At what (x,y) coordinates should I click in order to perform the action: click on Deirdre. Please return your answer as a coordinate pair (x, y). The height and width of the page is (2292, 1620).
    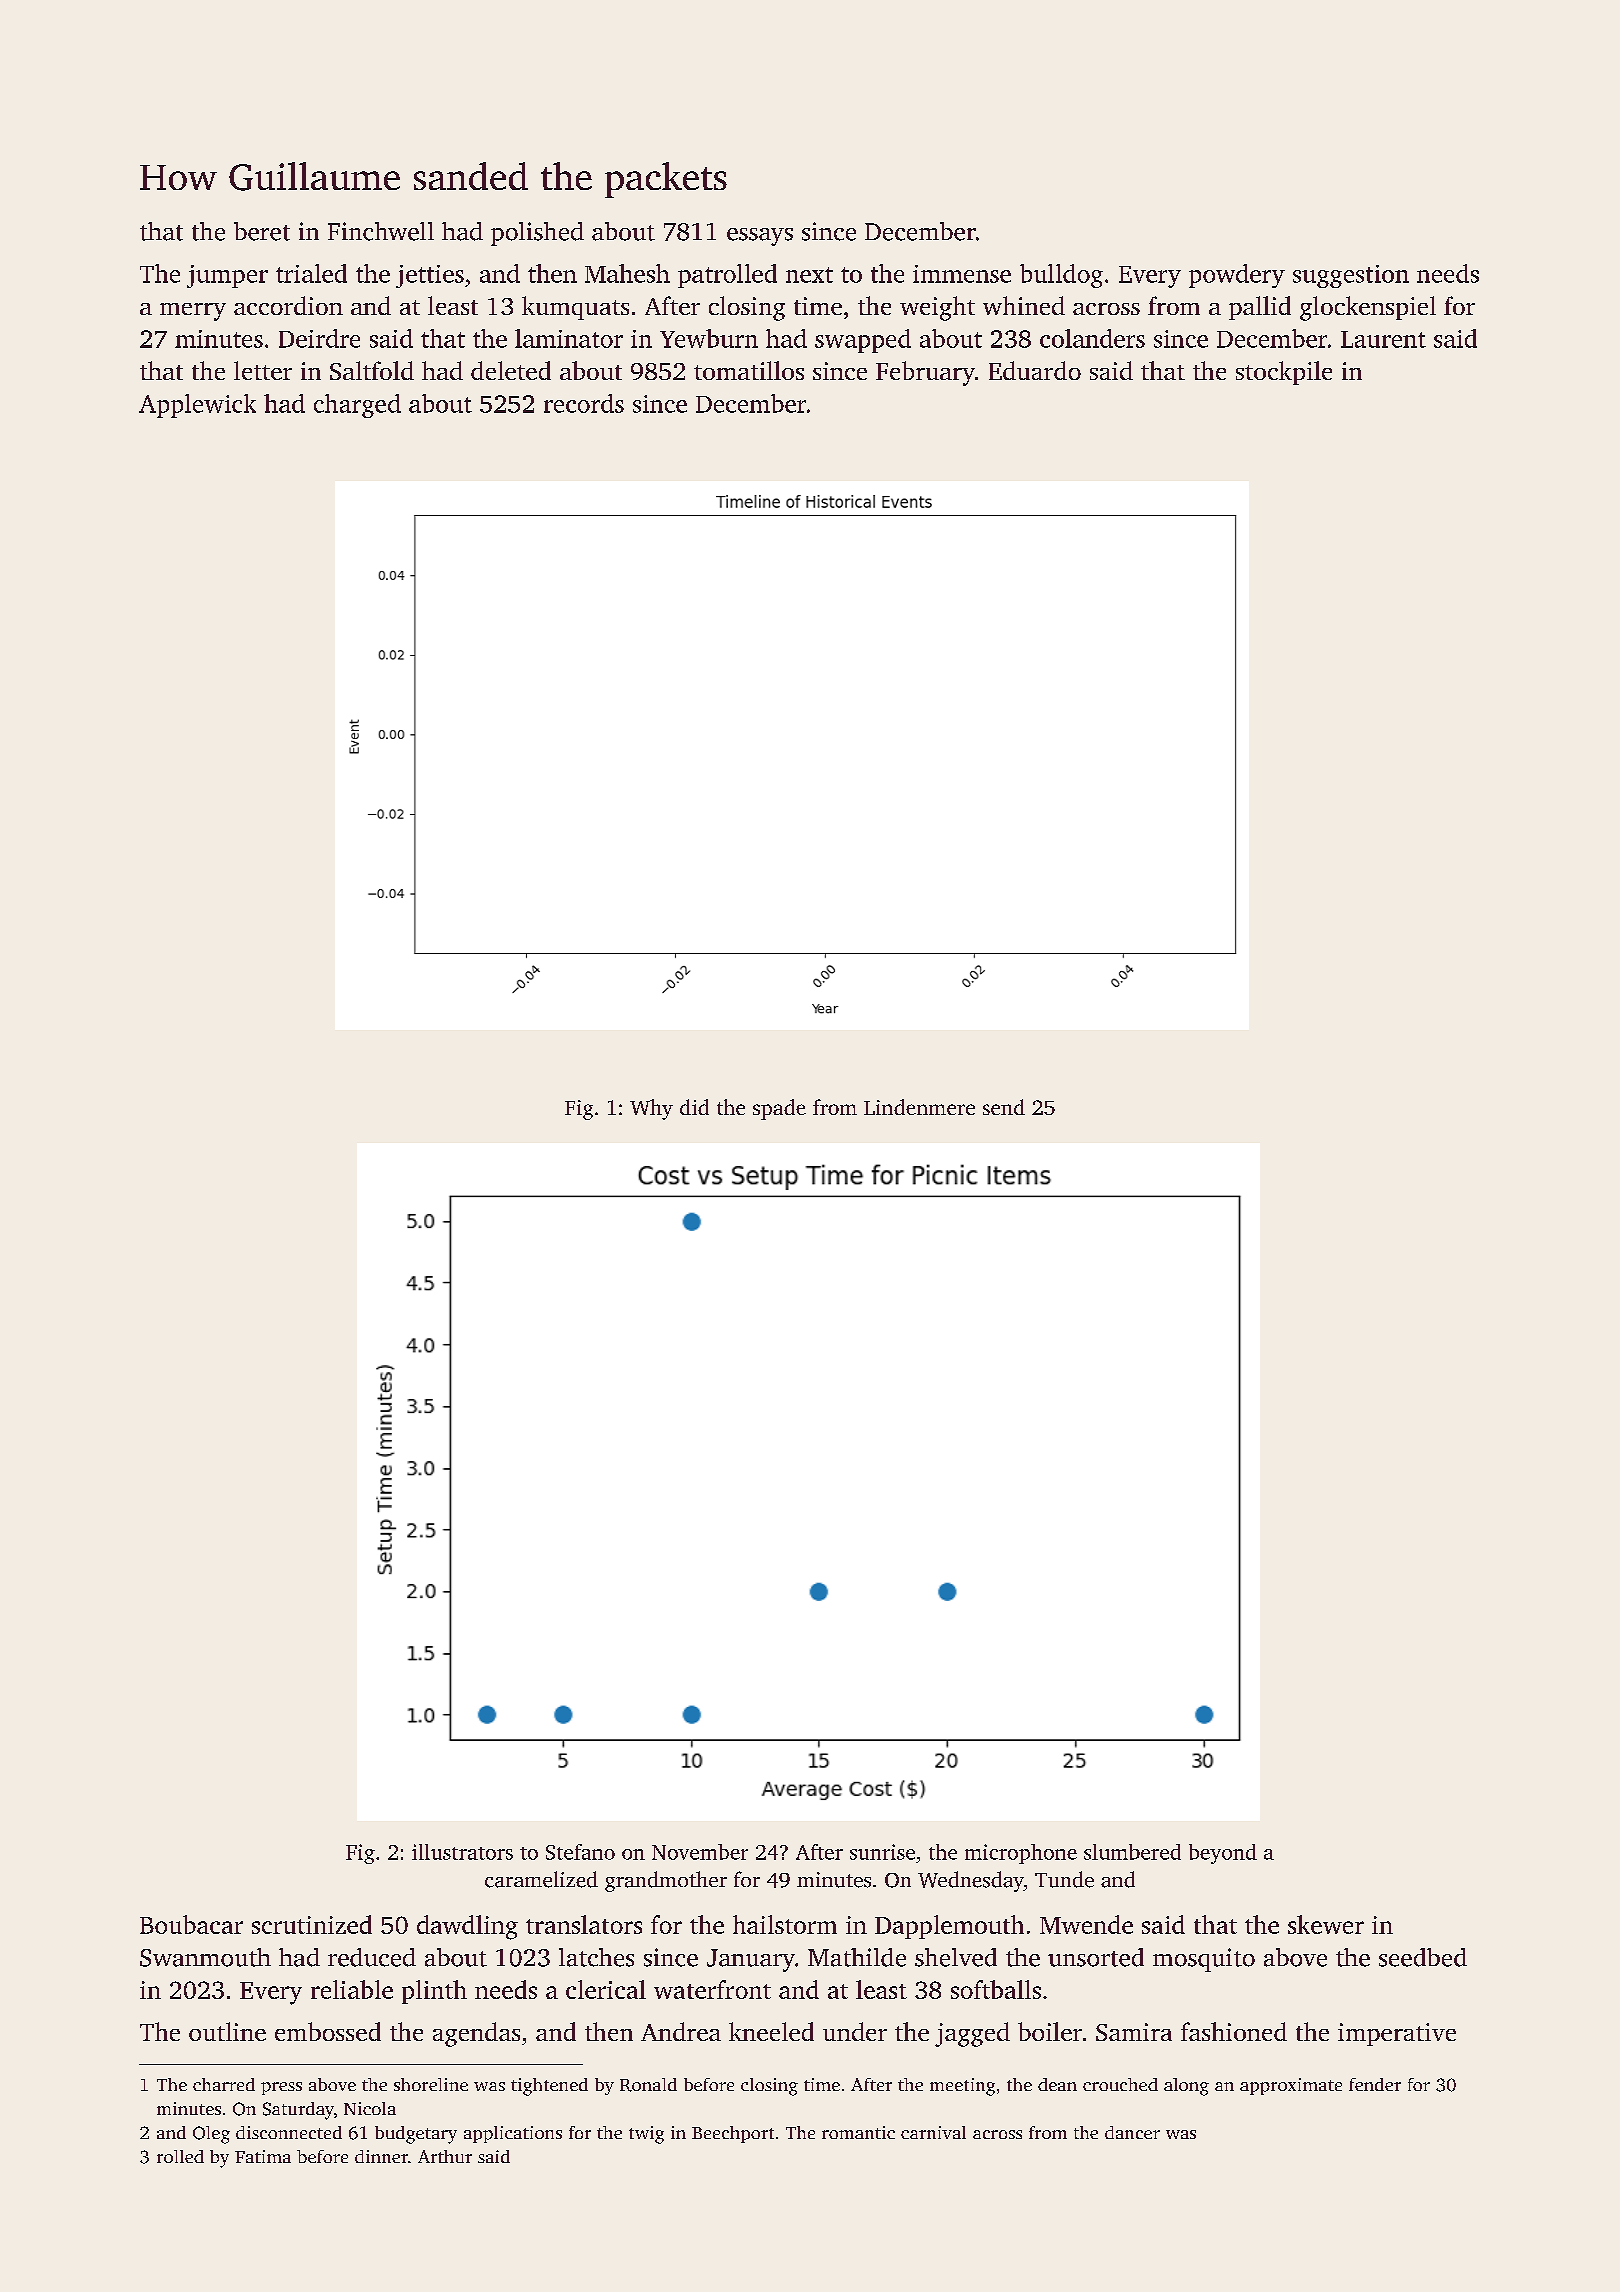
    Looking at the image, I should click on (319, 338).
